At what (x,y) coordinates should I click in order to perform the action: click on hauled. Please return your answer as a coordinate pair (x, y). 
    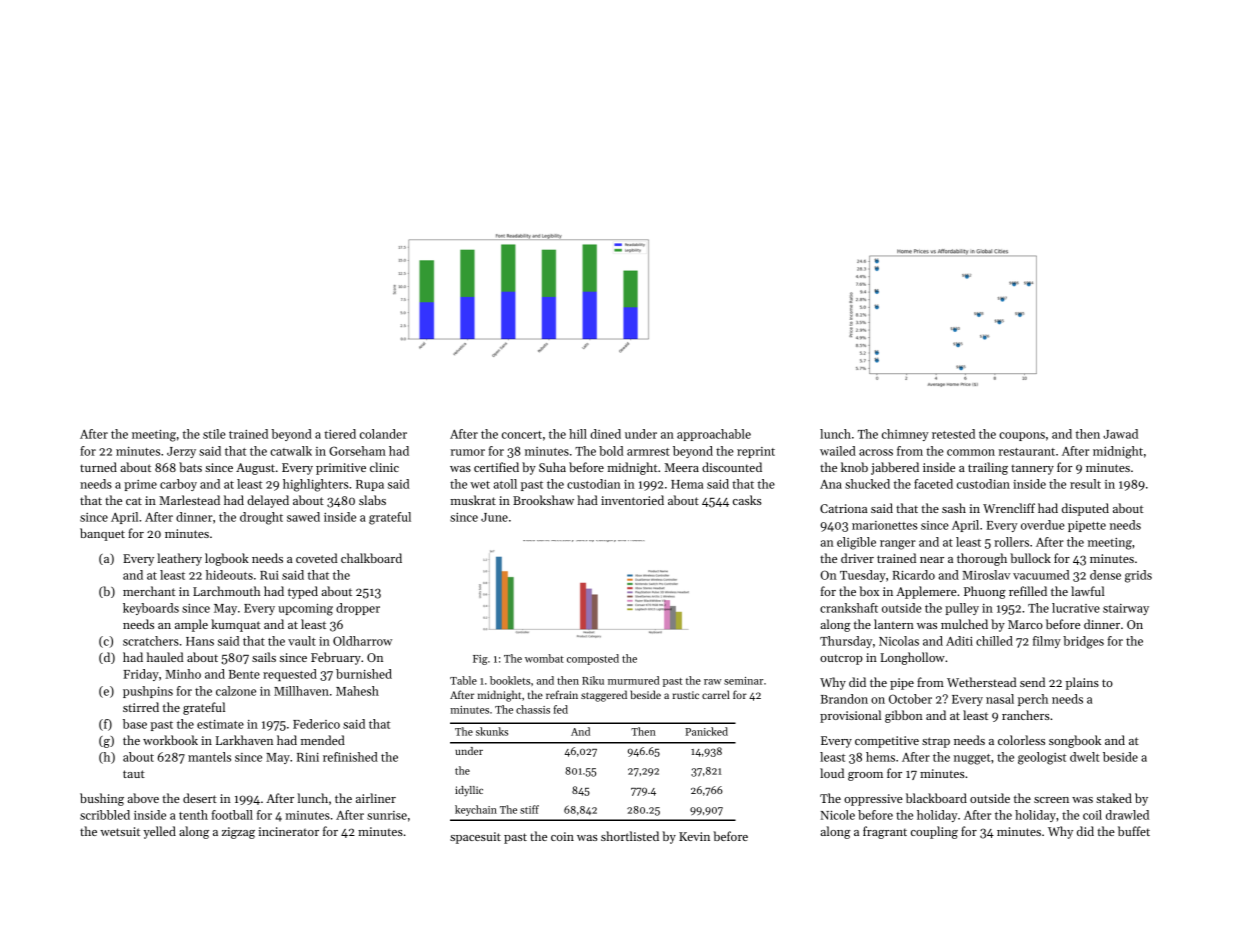
    Looking at the image, I should click on (165, 657).
